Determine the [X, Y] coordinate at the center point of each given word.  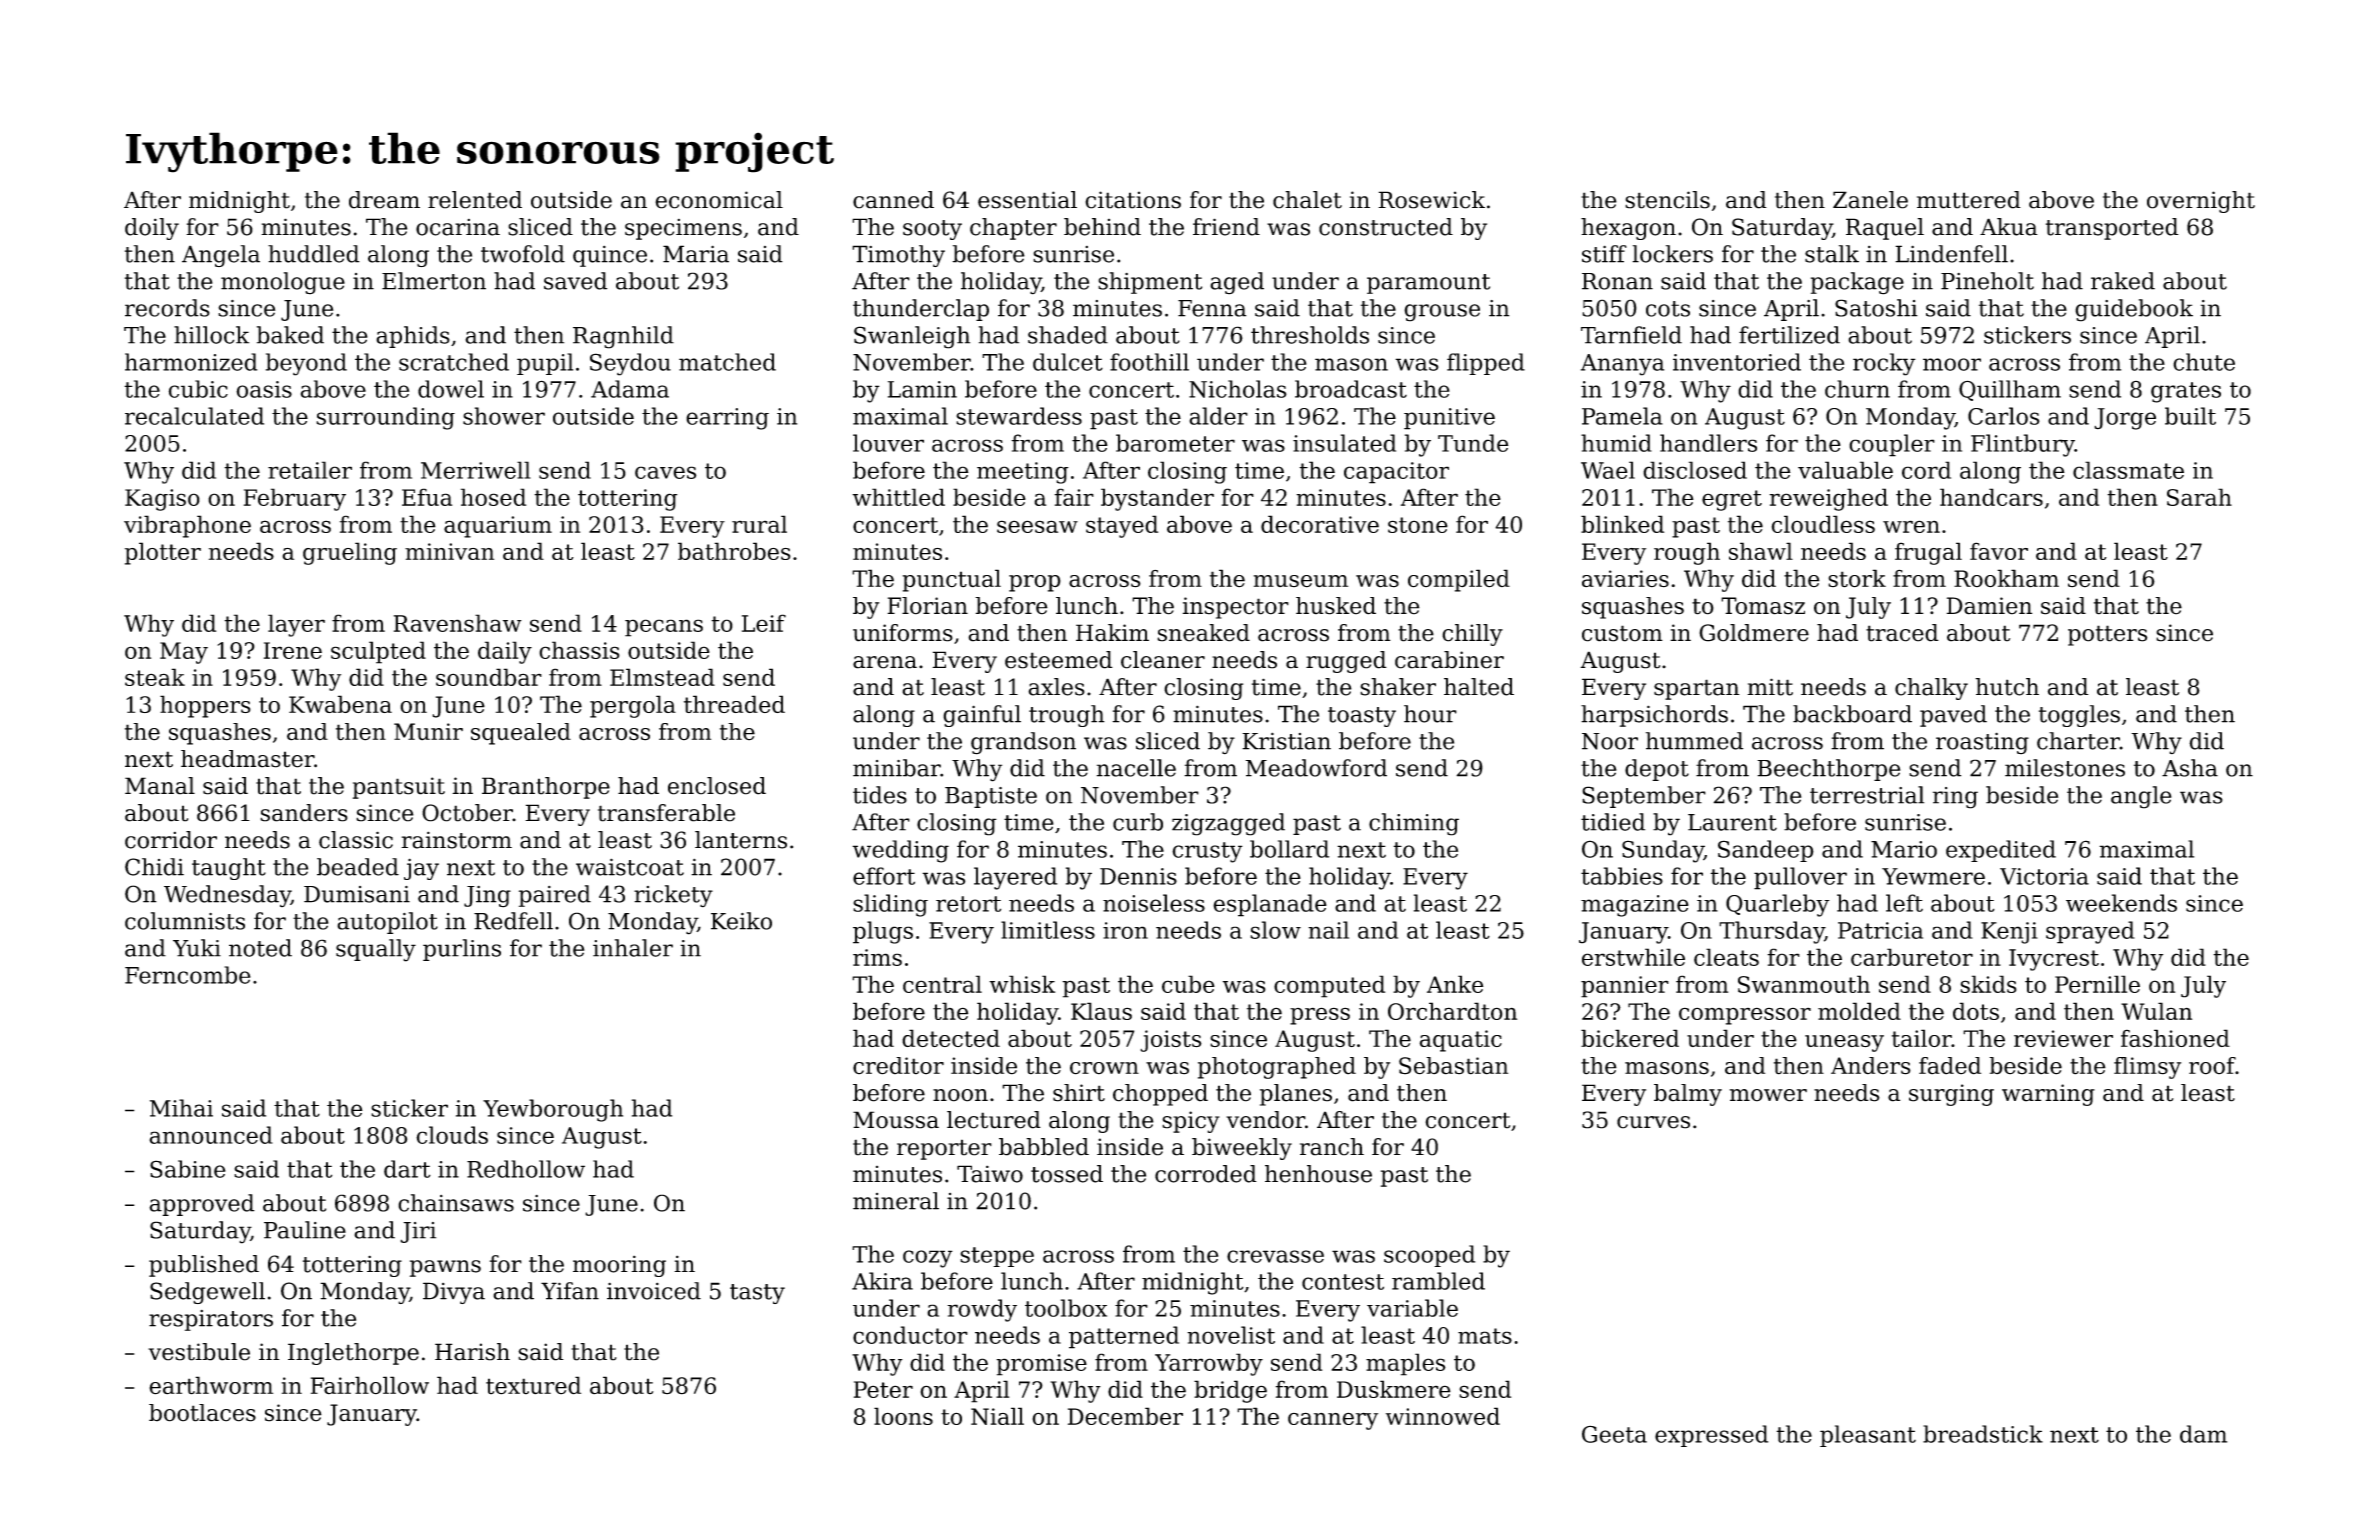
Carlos [2004, 416]
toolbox [1066, 1308]
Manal [160, 786]
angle [2141, 797]
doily [152, 229]
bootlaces [202, 1413]
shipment [1150, 283]
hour [1430, 714]
